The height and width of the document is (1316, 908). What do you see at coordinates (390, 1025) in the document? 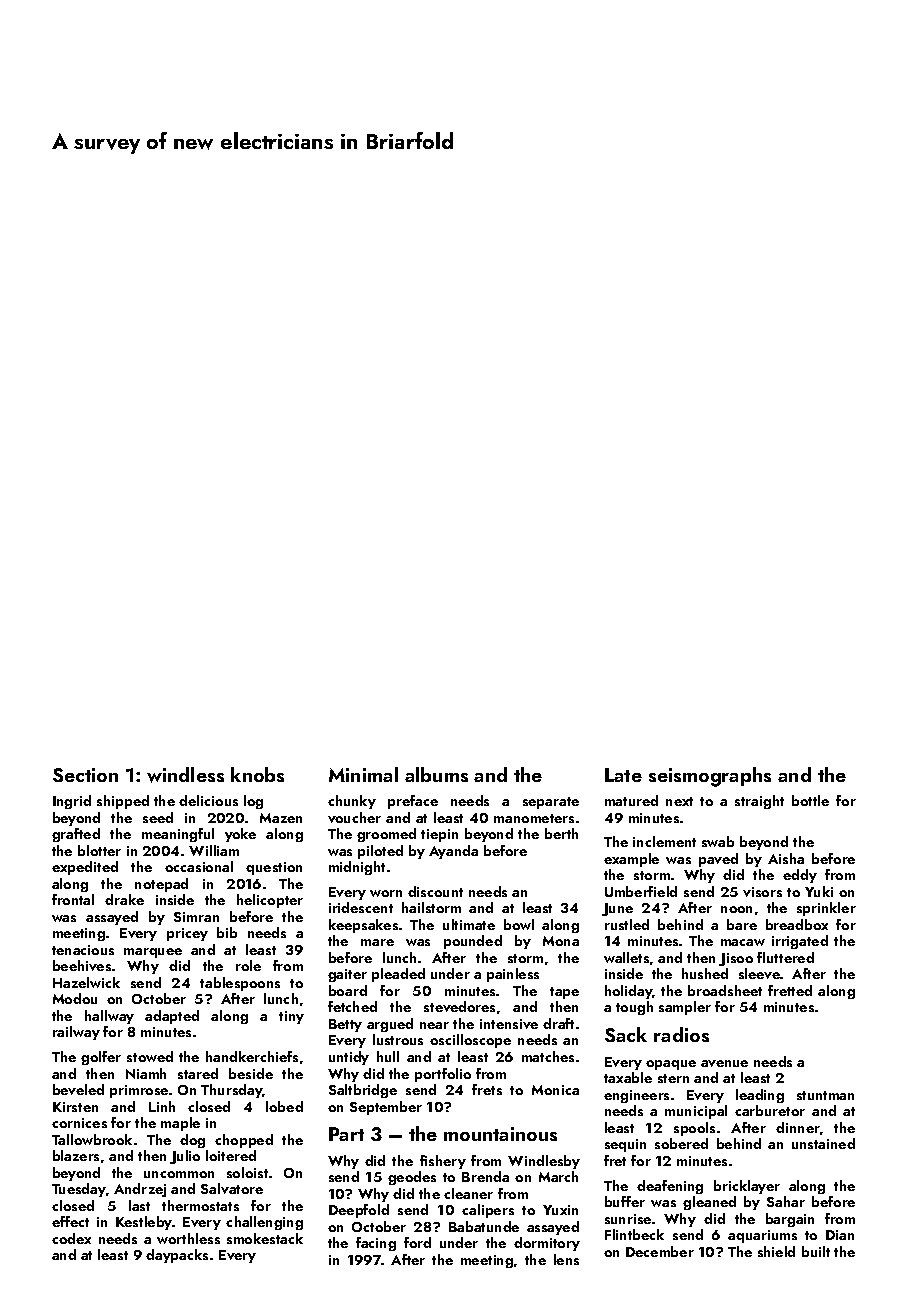
I see `argued` at bounding box center [390, 1025].
